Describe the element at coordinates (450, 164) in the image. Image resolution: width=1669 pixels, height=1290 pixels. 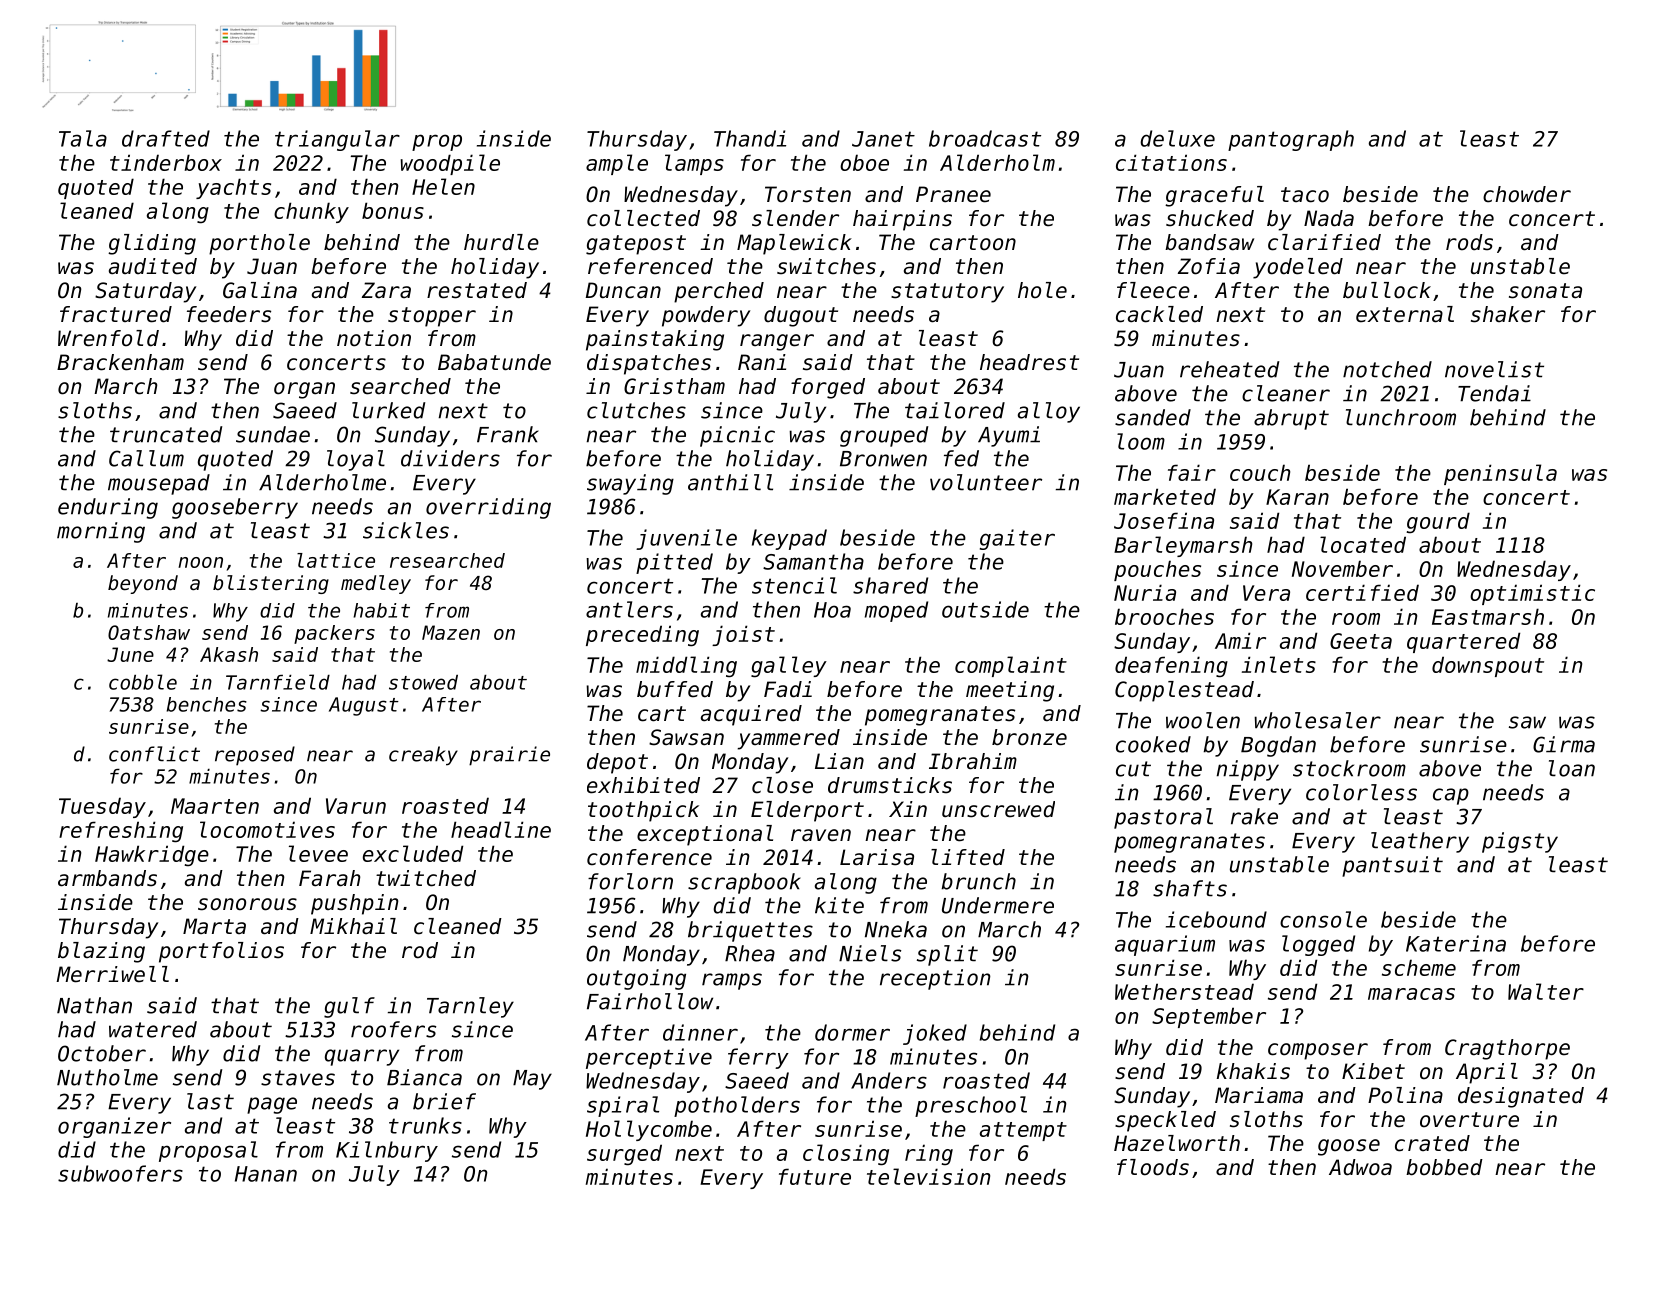
I see `woodpile` at that location.
